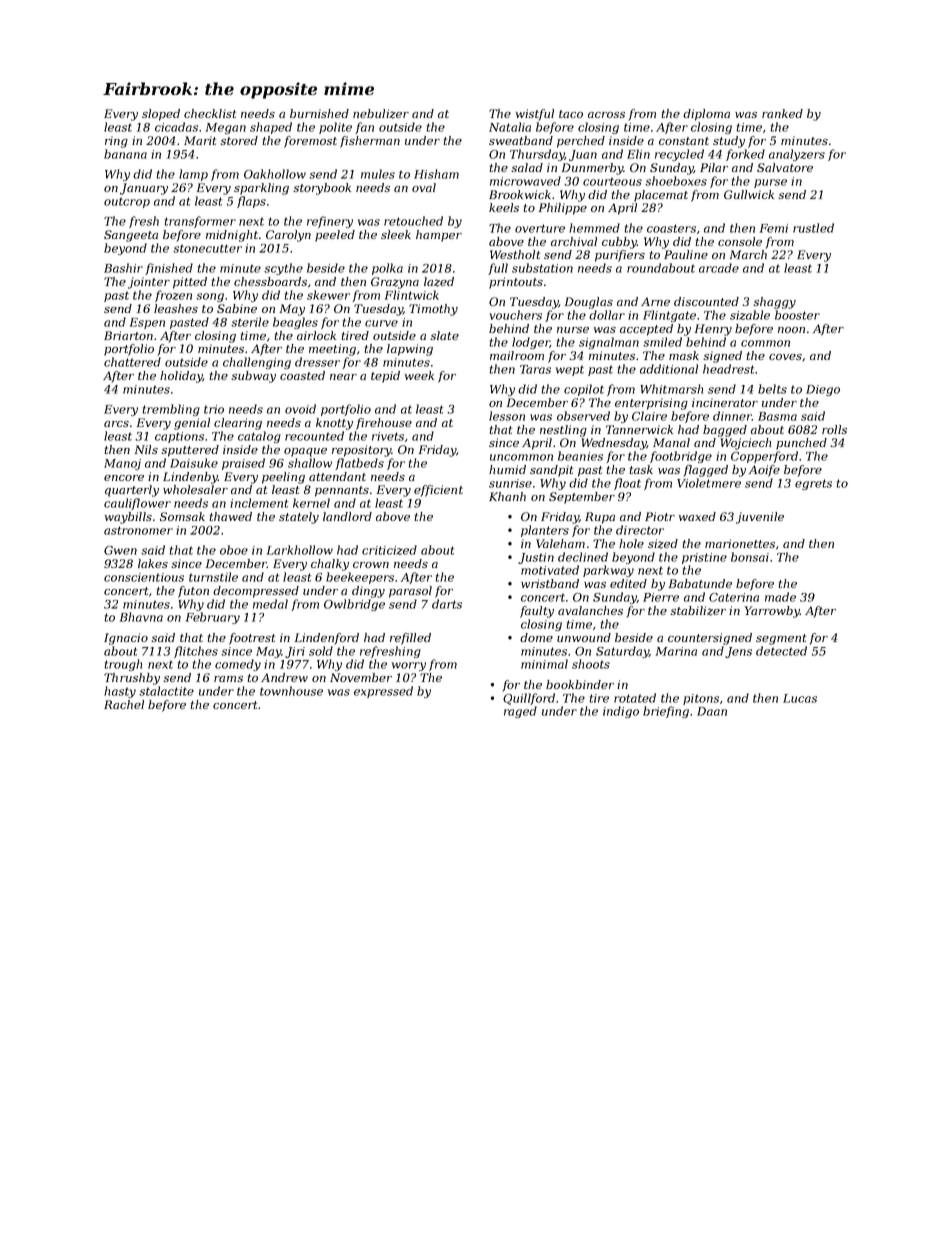 The image size is (952, 1233). What do you see at coordinates (813, 228) in the image?
I see `rustled` at bounding box center [813, 228].
